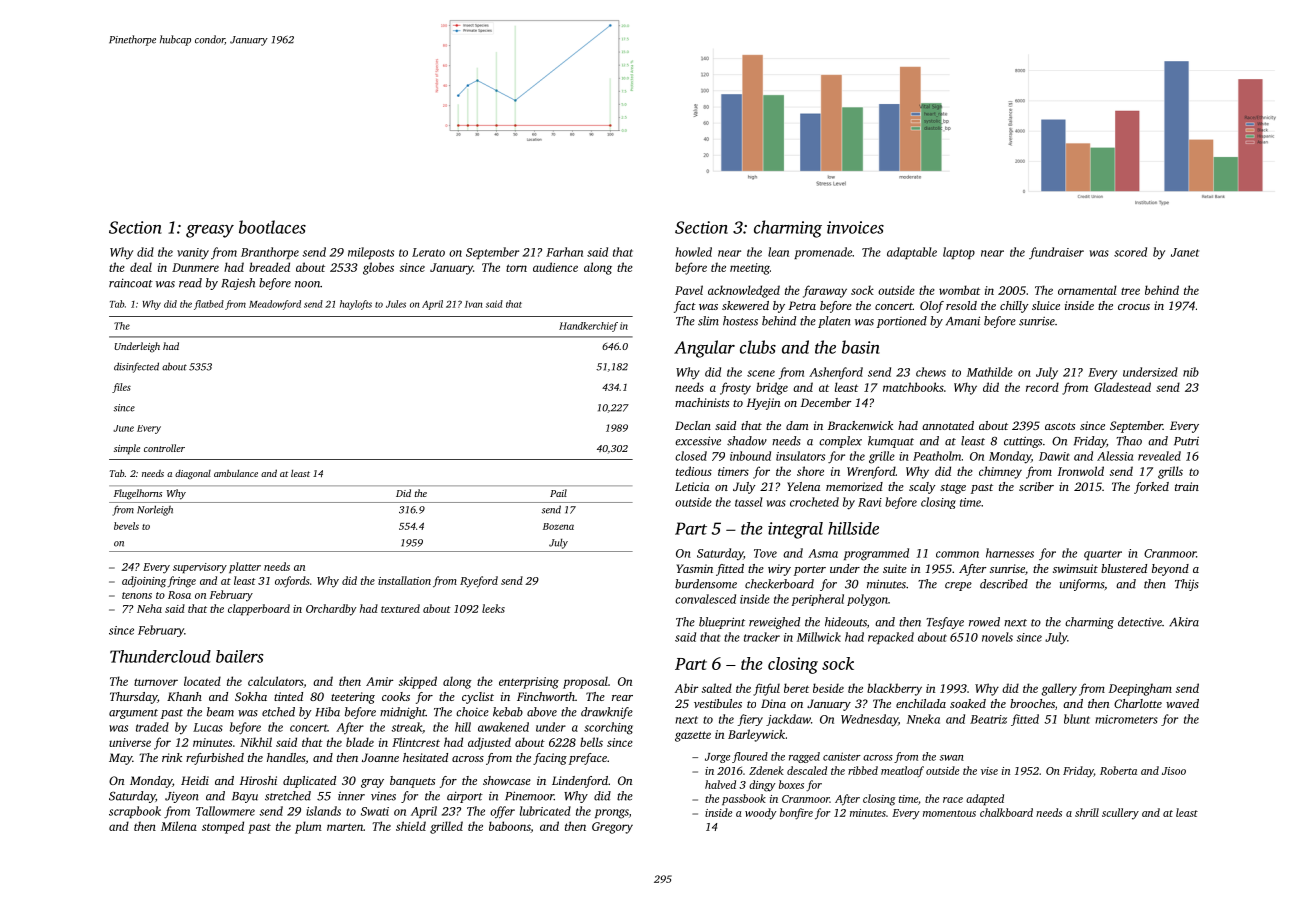 This page has width=1308, height=924. I want to click on Alessia, so click(1115, 456).
